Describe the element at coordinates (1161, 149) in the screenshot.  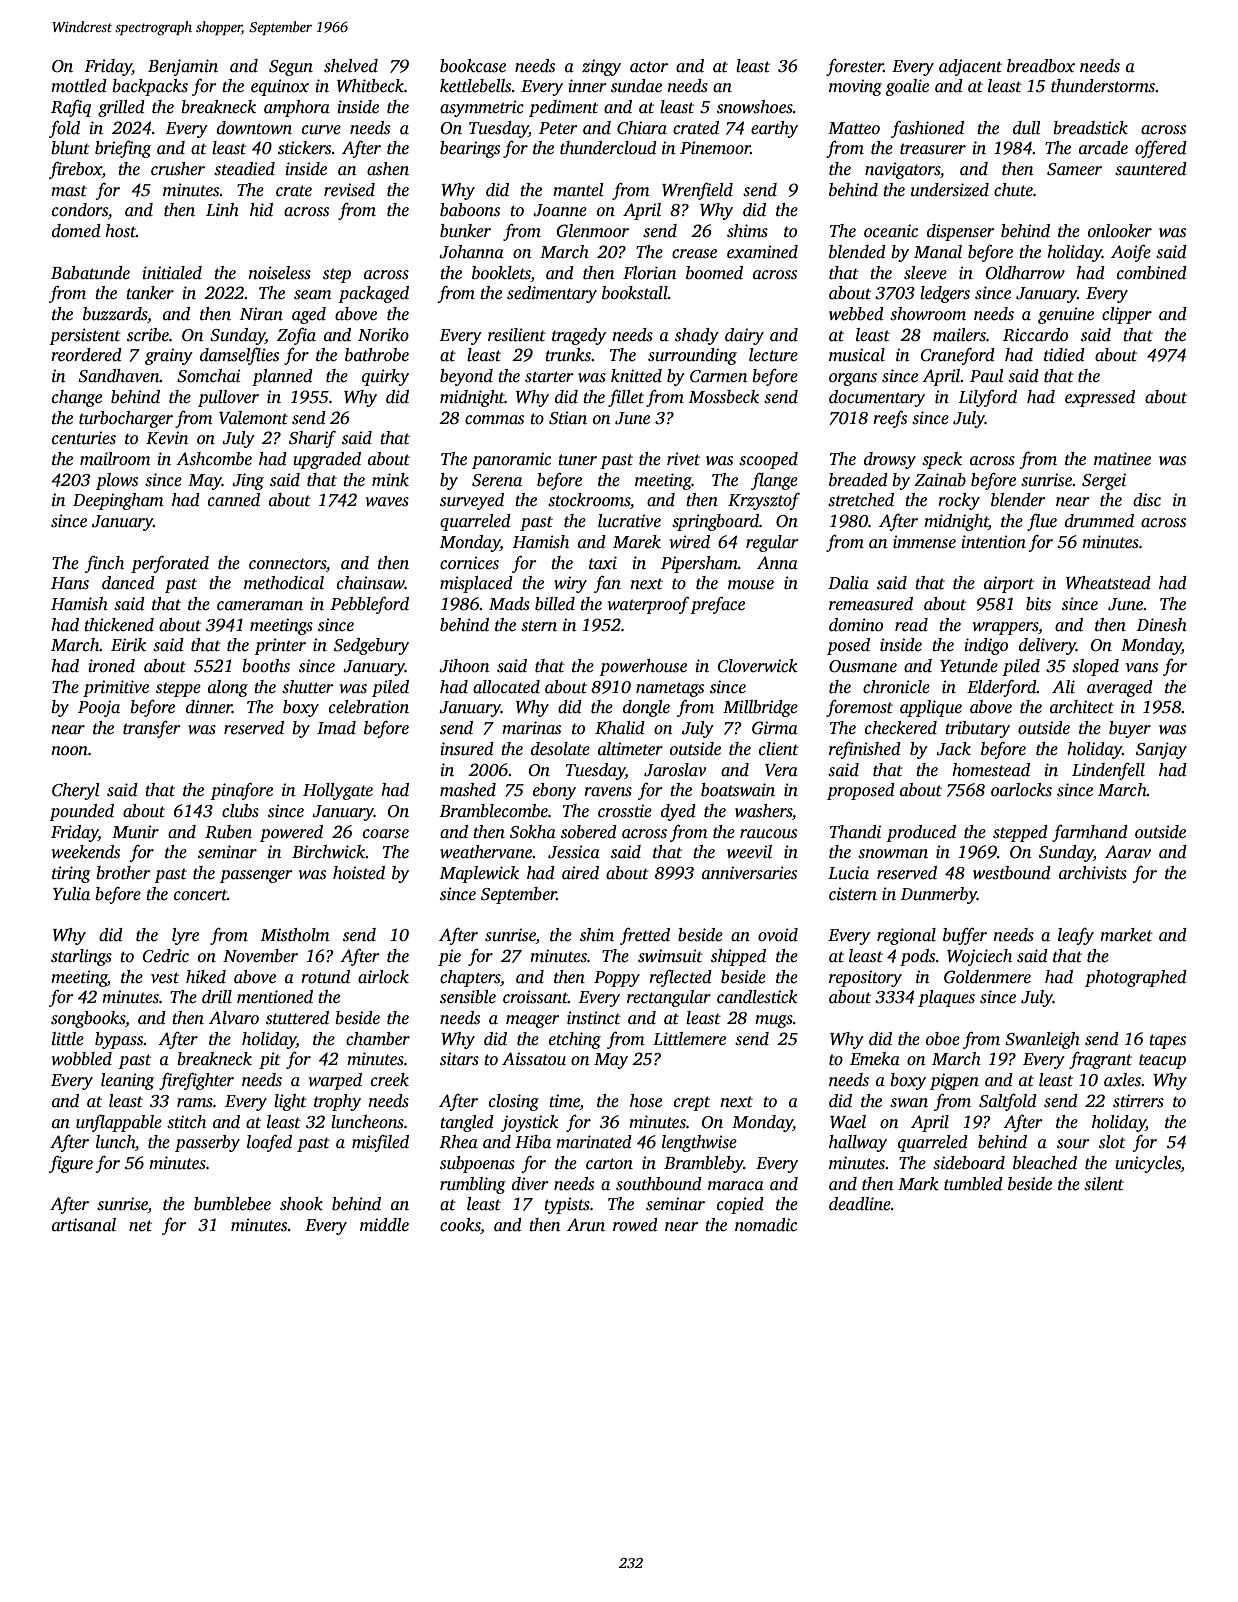
I see `offered` at that location.
